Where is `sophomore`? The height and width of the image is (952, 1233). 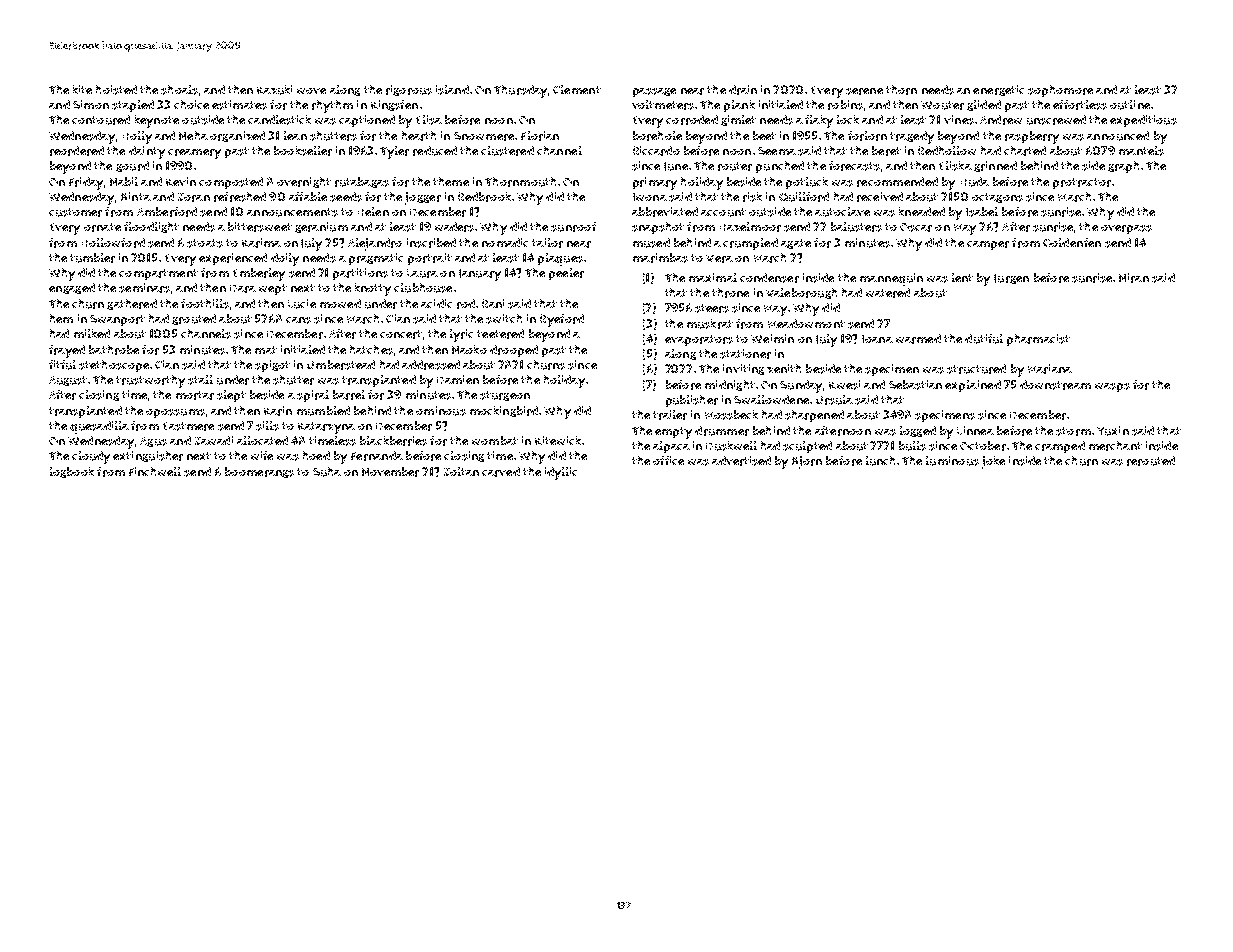 sophomore is located at coordinates (1060, 91).
